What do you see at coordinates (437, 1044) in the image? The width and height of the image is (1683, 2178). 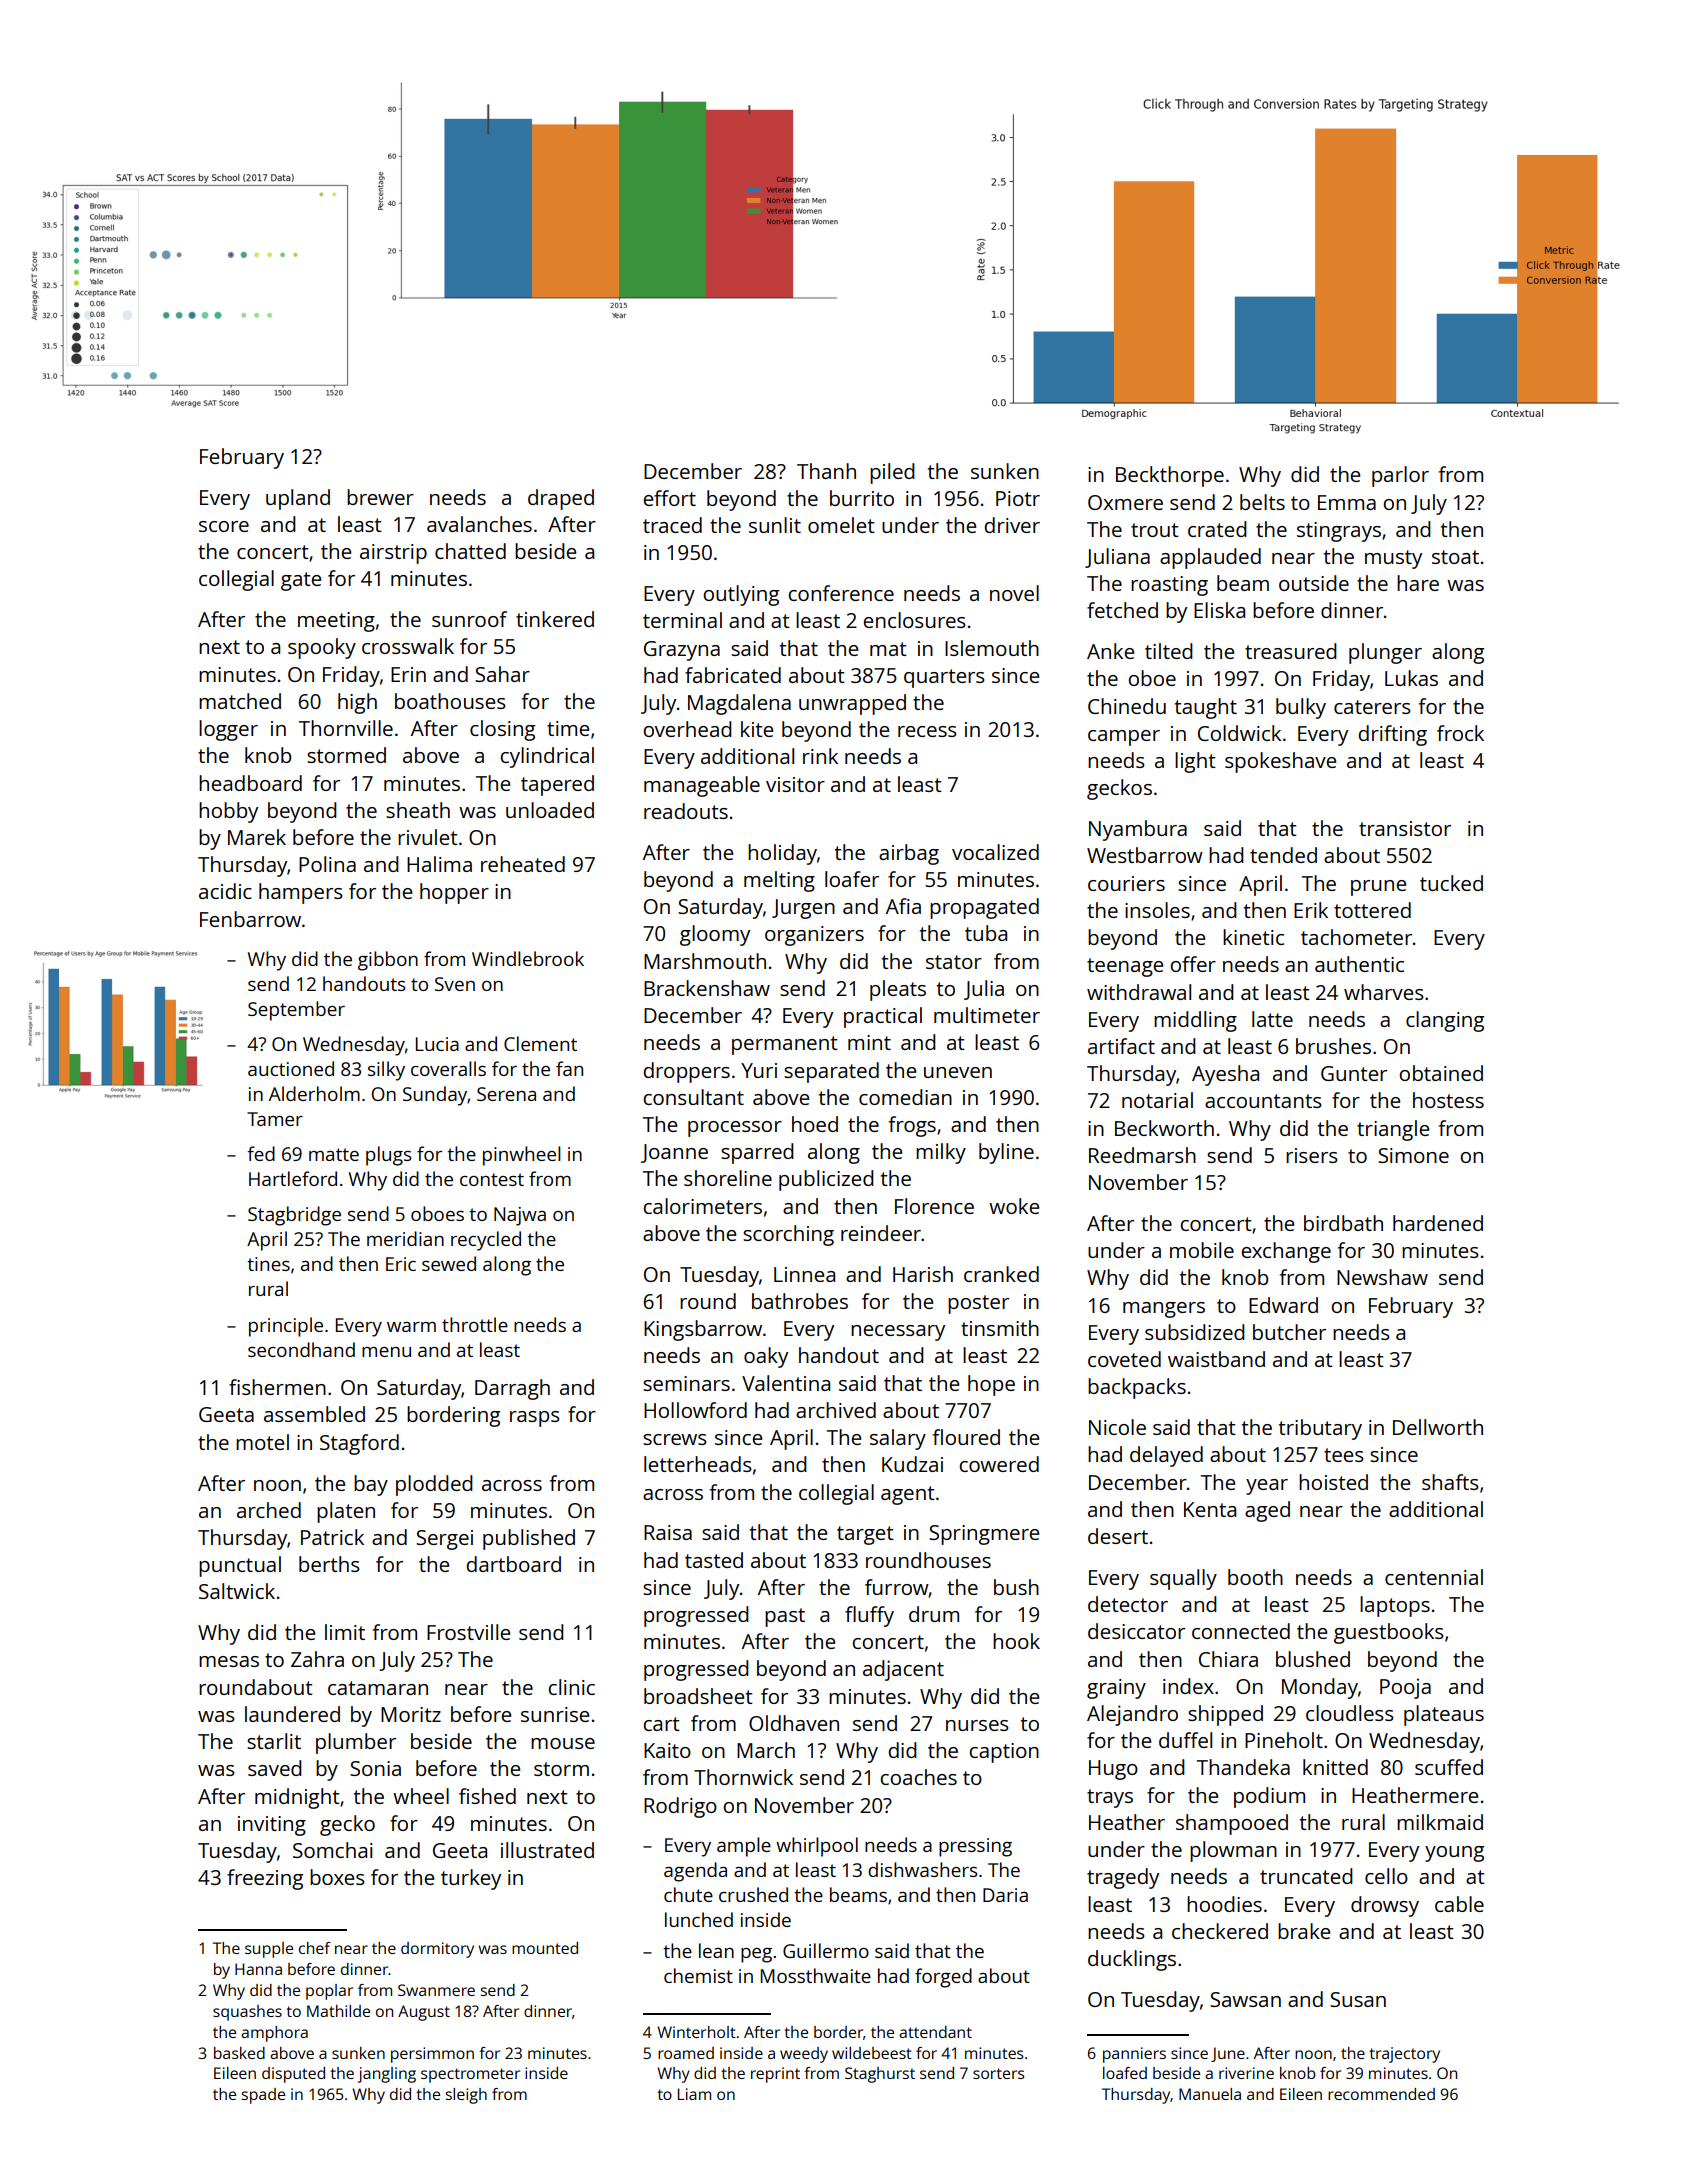 I see `Lucia` at bounding box center [437, 1044].
